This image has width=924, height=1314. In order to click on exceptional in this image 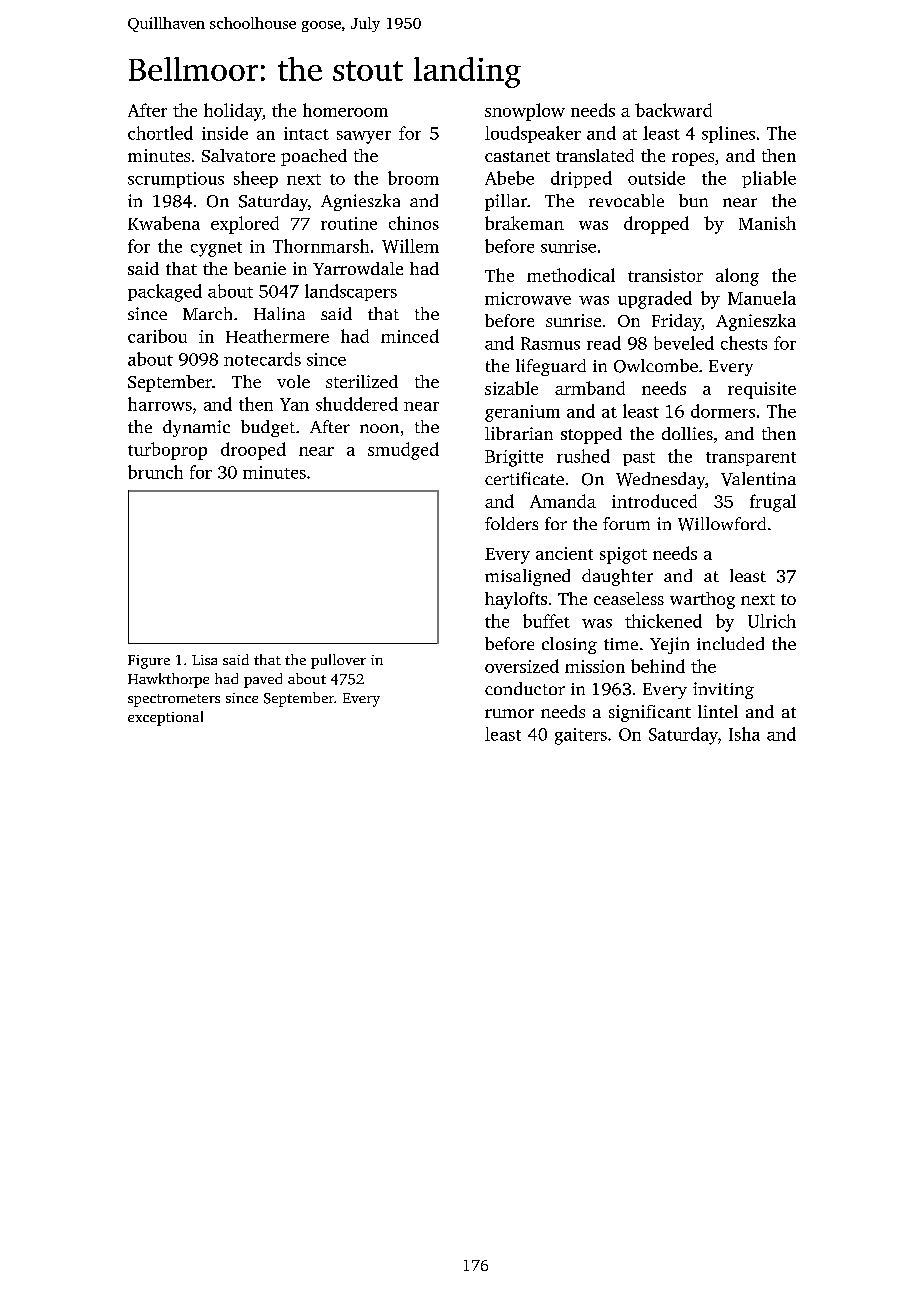, I will do `click(165, 718)`.
